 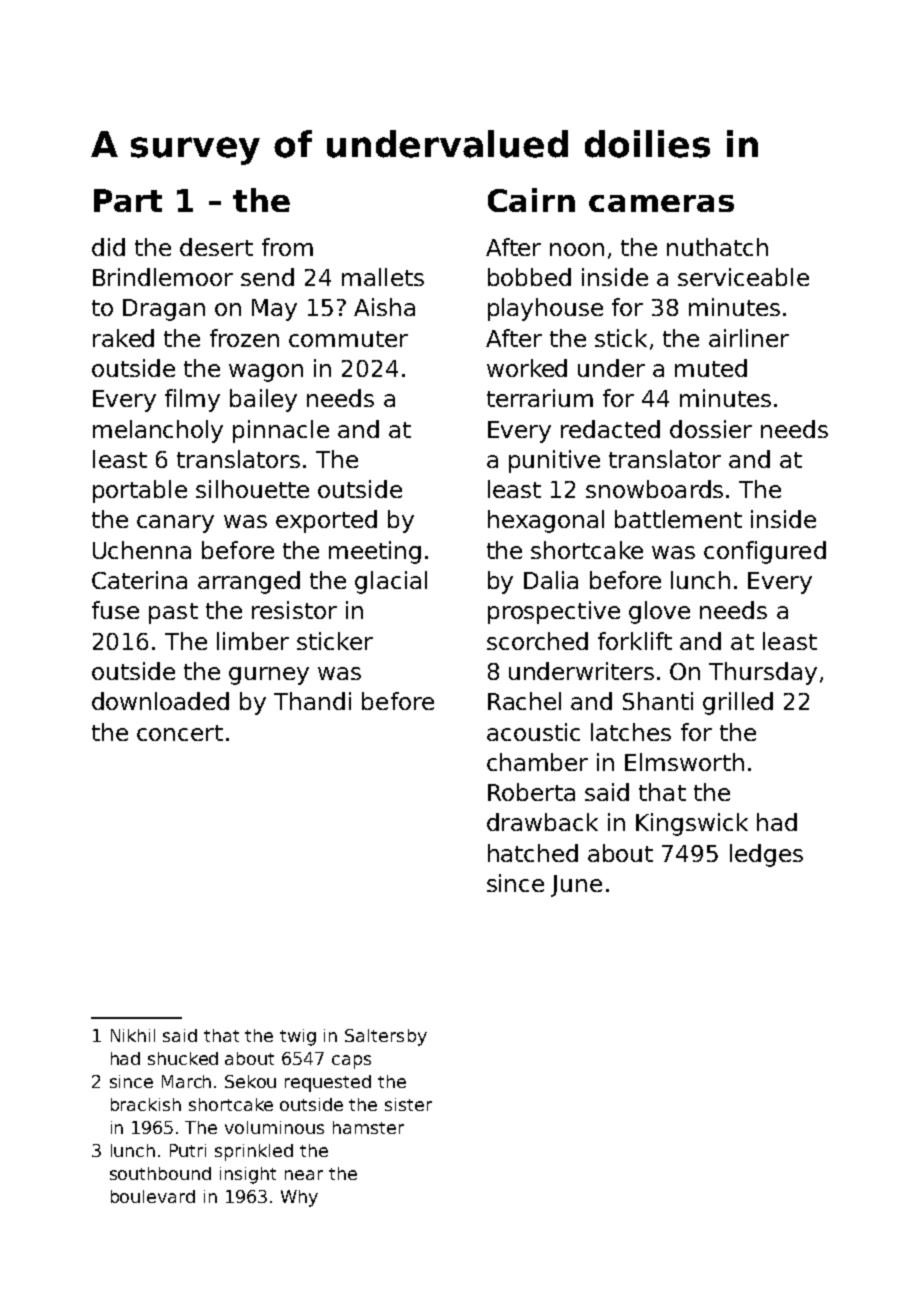 What do you see at coordinates (533, 853) in the document?
I see `hatched` at bounding box center [533, 853].
